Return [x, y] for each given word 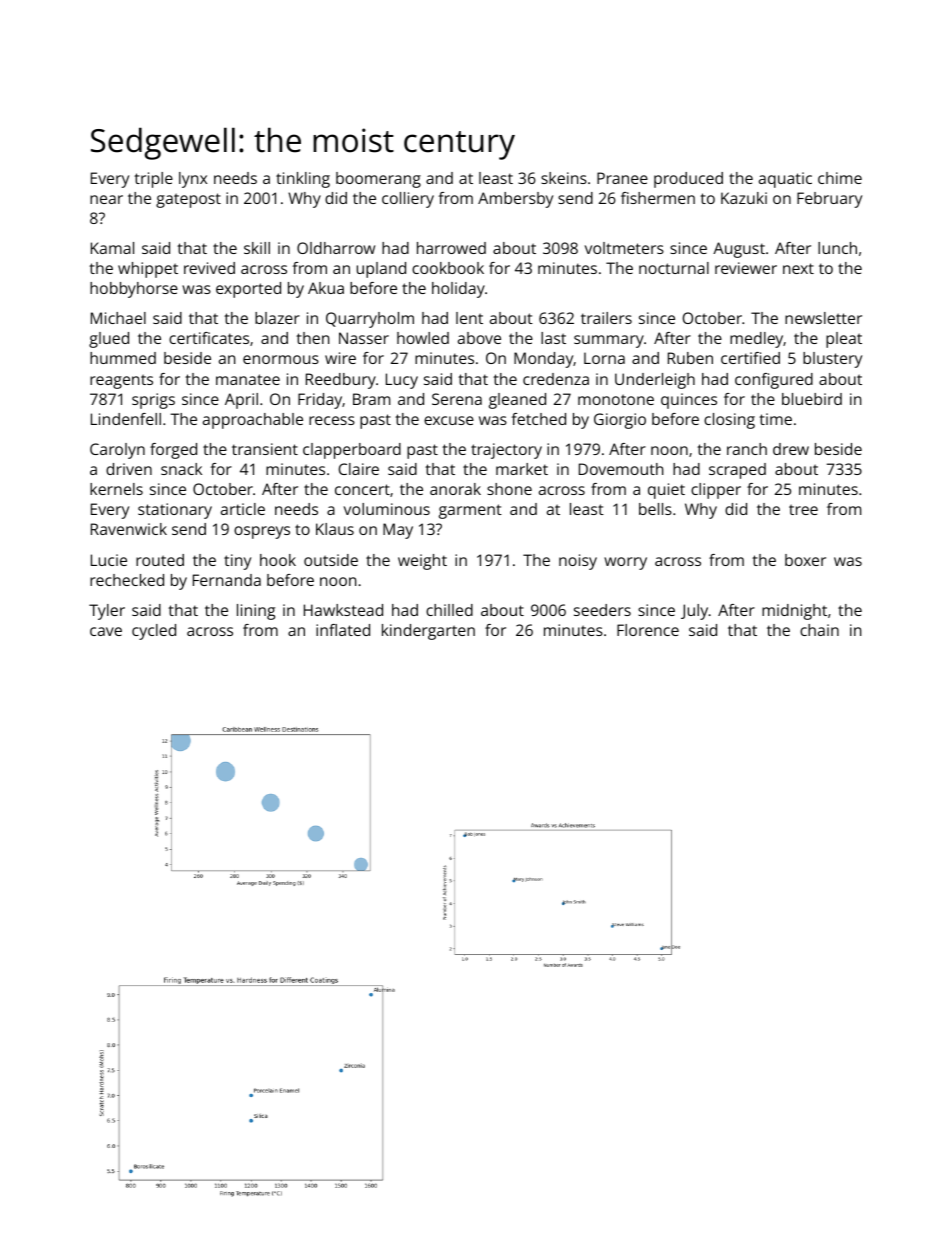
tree [803, 509]
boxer [805, 560]
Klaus [335, 529]
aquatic [785, 180]
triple [154, 180]
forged [173, 451]
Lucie [109, 560]
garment [470, 511]
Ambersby [515, 200]
